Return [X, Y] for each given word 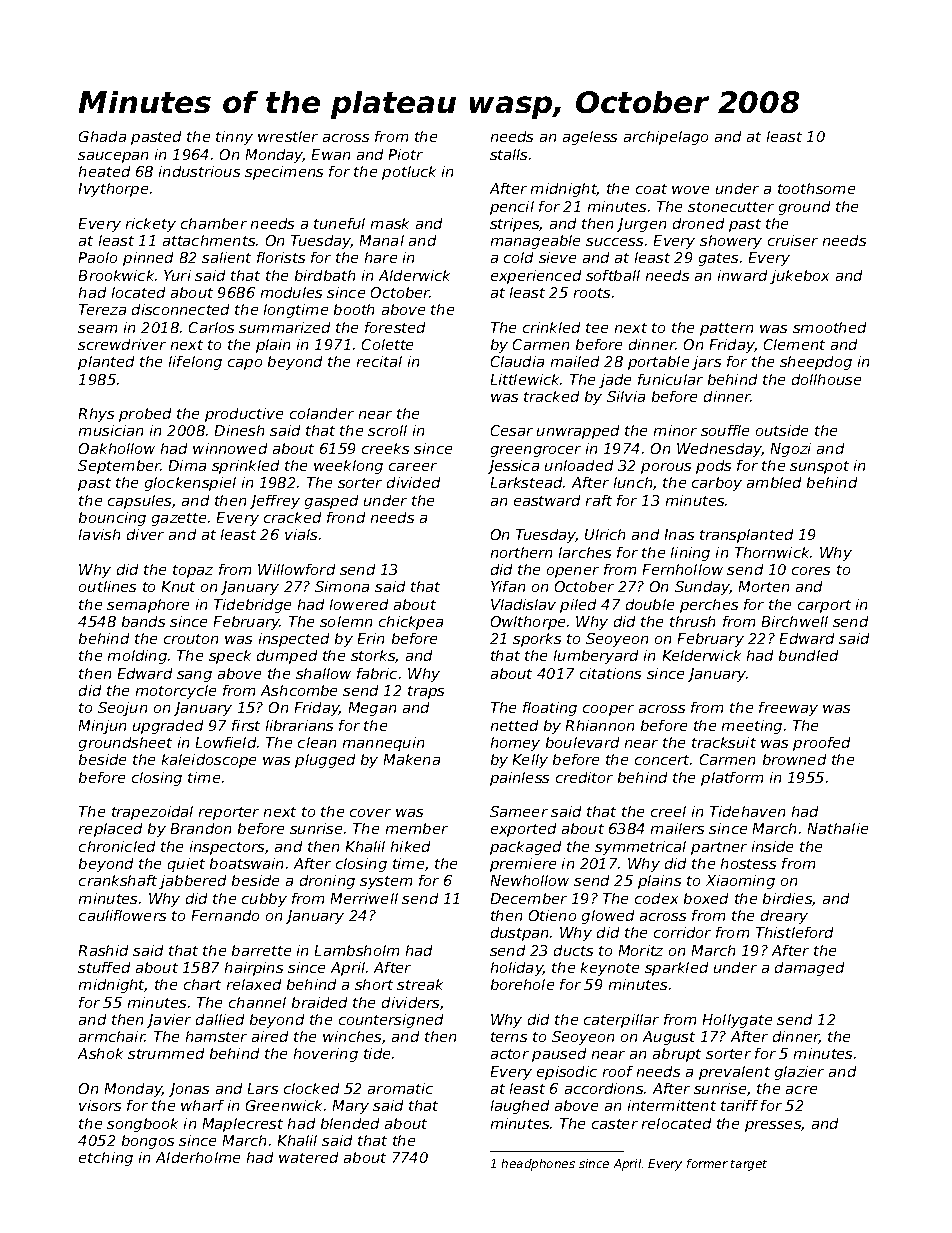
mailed [575, 361]
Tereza [102, 309]
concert [662, 760]
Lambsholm [357, 950]
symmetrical [640, 848]
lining [690, 554]
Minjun [102, 727]
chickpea [411, 623]
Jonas [189, 1090]
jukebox [799, 277]
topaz [193, 571]
